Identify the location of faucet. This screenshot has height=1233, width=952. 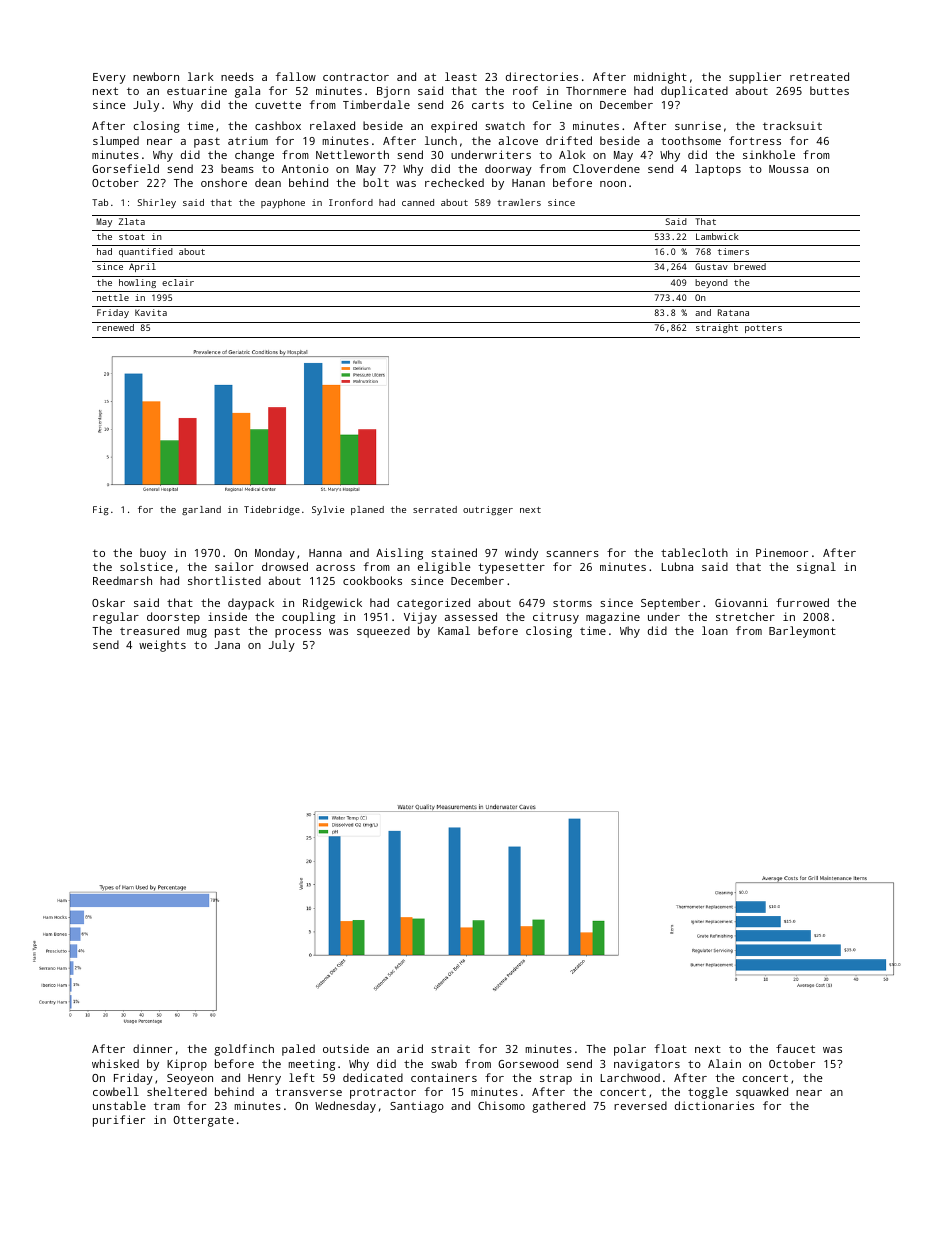
(795, 1048).
